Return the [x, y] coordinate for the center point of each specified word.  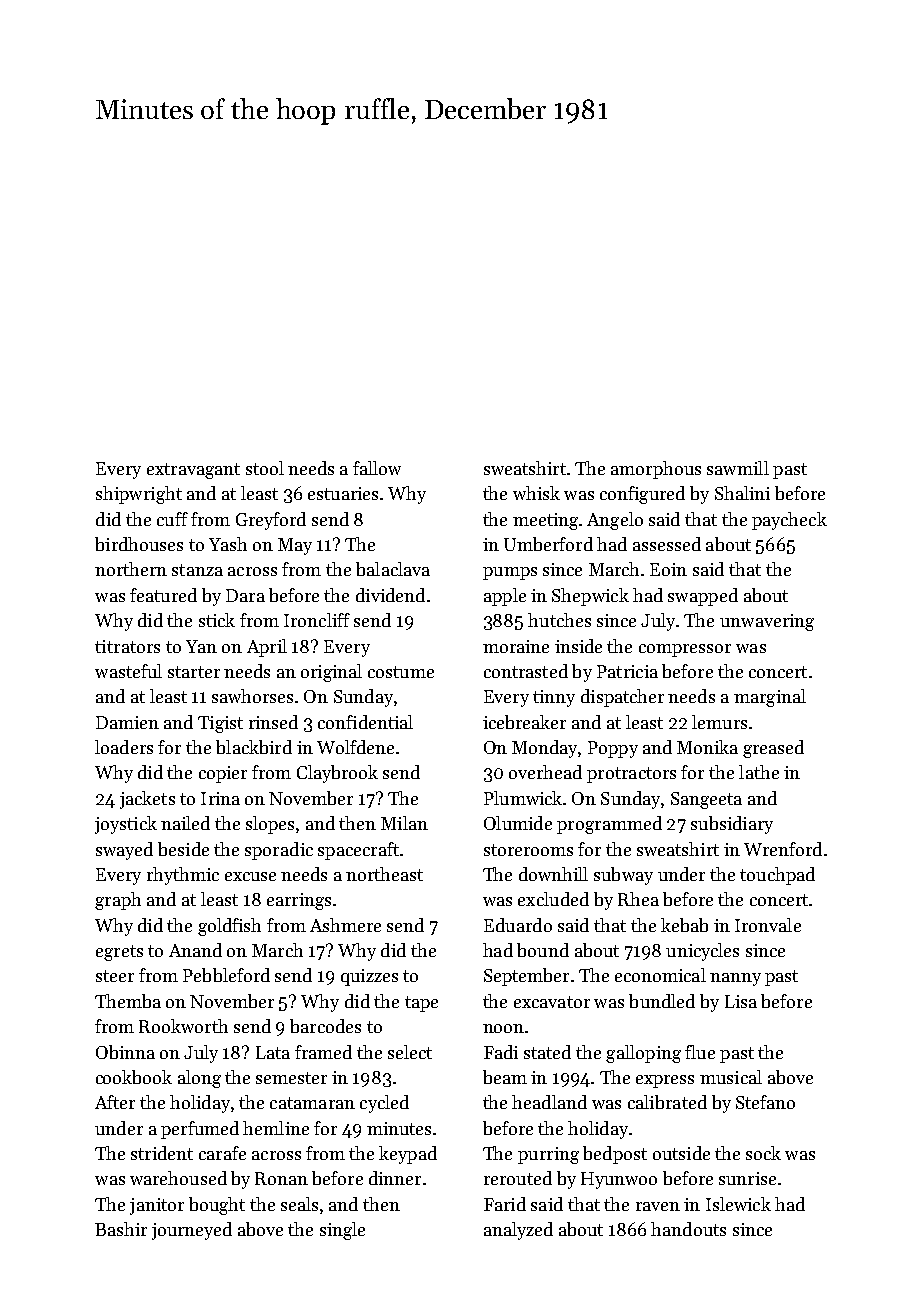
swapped [703, 597]
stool [265, 468]
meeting [545, 521]
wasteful [128, 671]
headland [549, 1102]
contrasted [526, 671]
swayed [124, 851]
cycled [384, 1104]
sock [763, 1153]
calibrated [667, 1102]
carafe [222, 1153]
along [199, 1079]
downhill [553, 874]
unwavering [767, 622]
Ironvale [768, 925]
